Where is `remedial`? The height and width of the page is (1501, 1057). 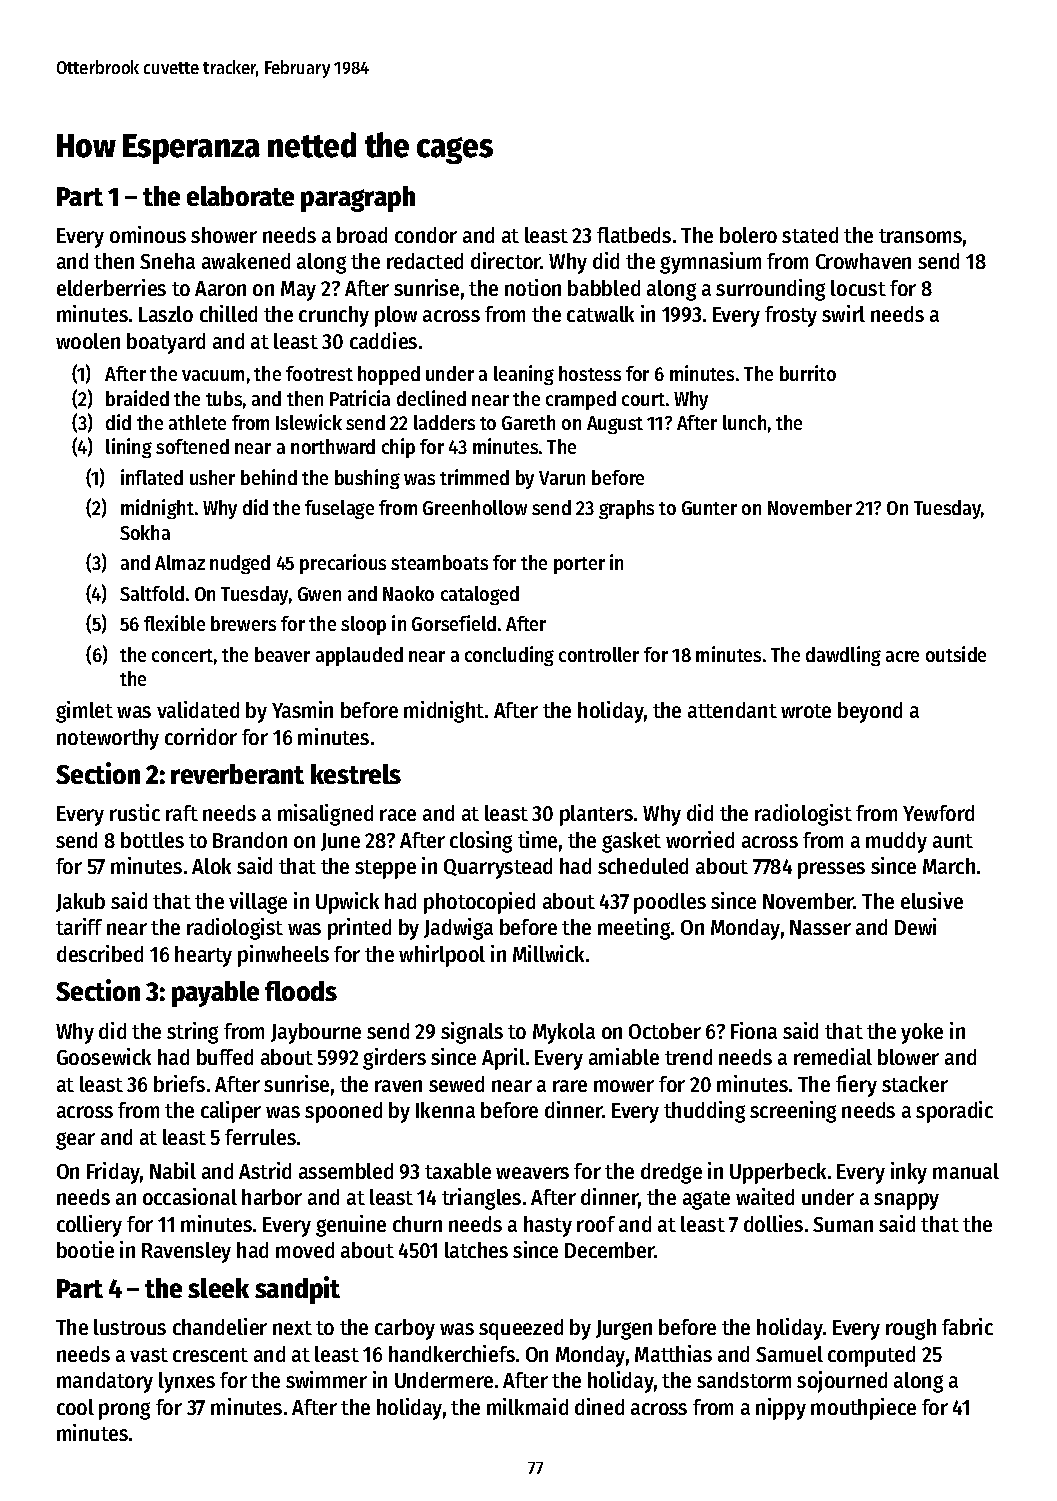 remedial is located at coordinates (833, 1056).
